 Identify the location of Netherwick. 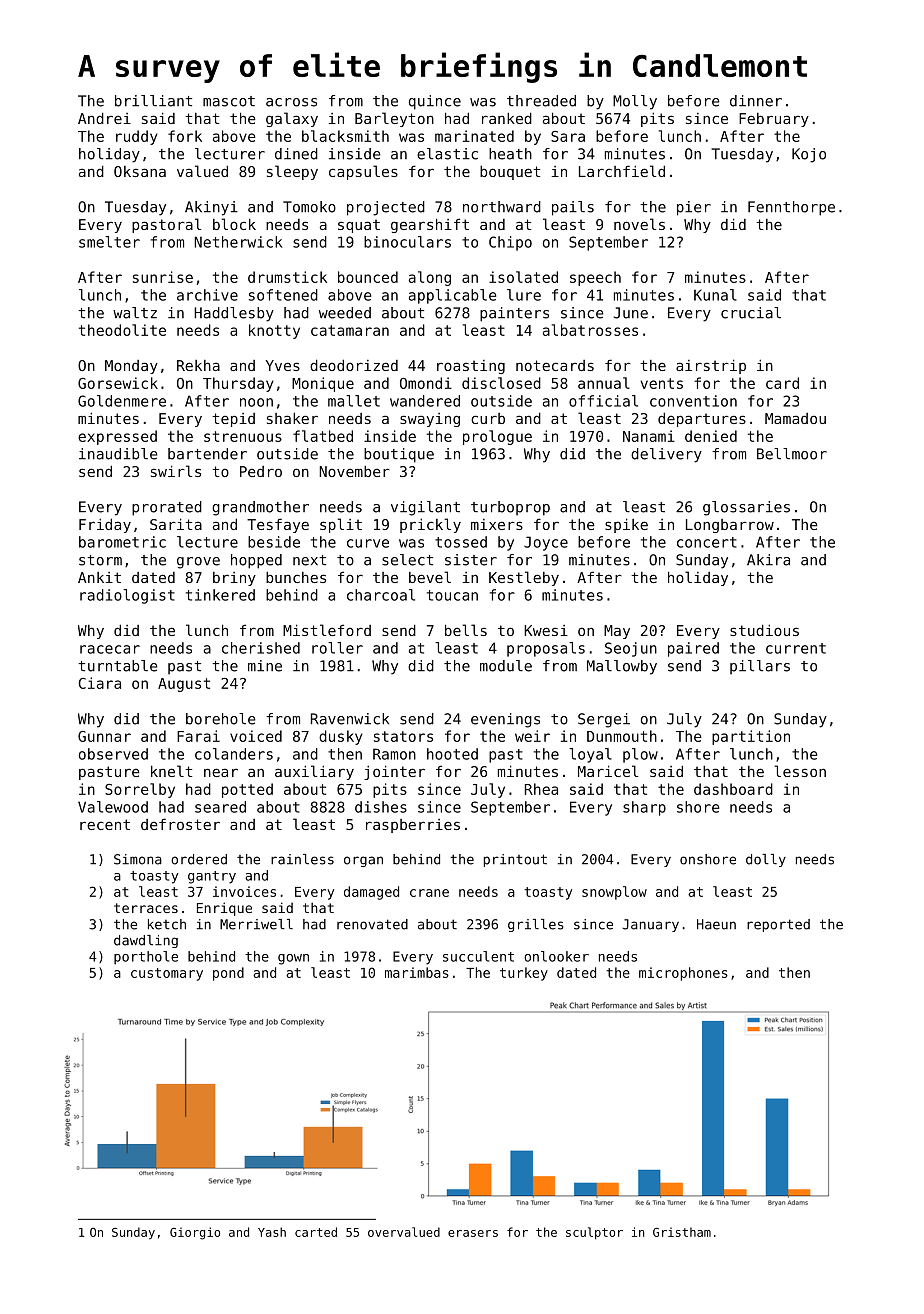
(238, 242).
